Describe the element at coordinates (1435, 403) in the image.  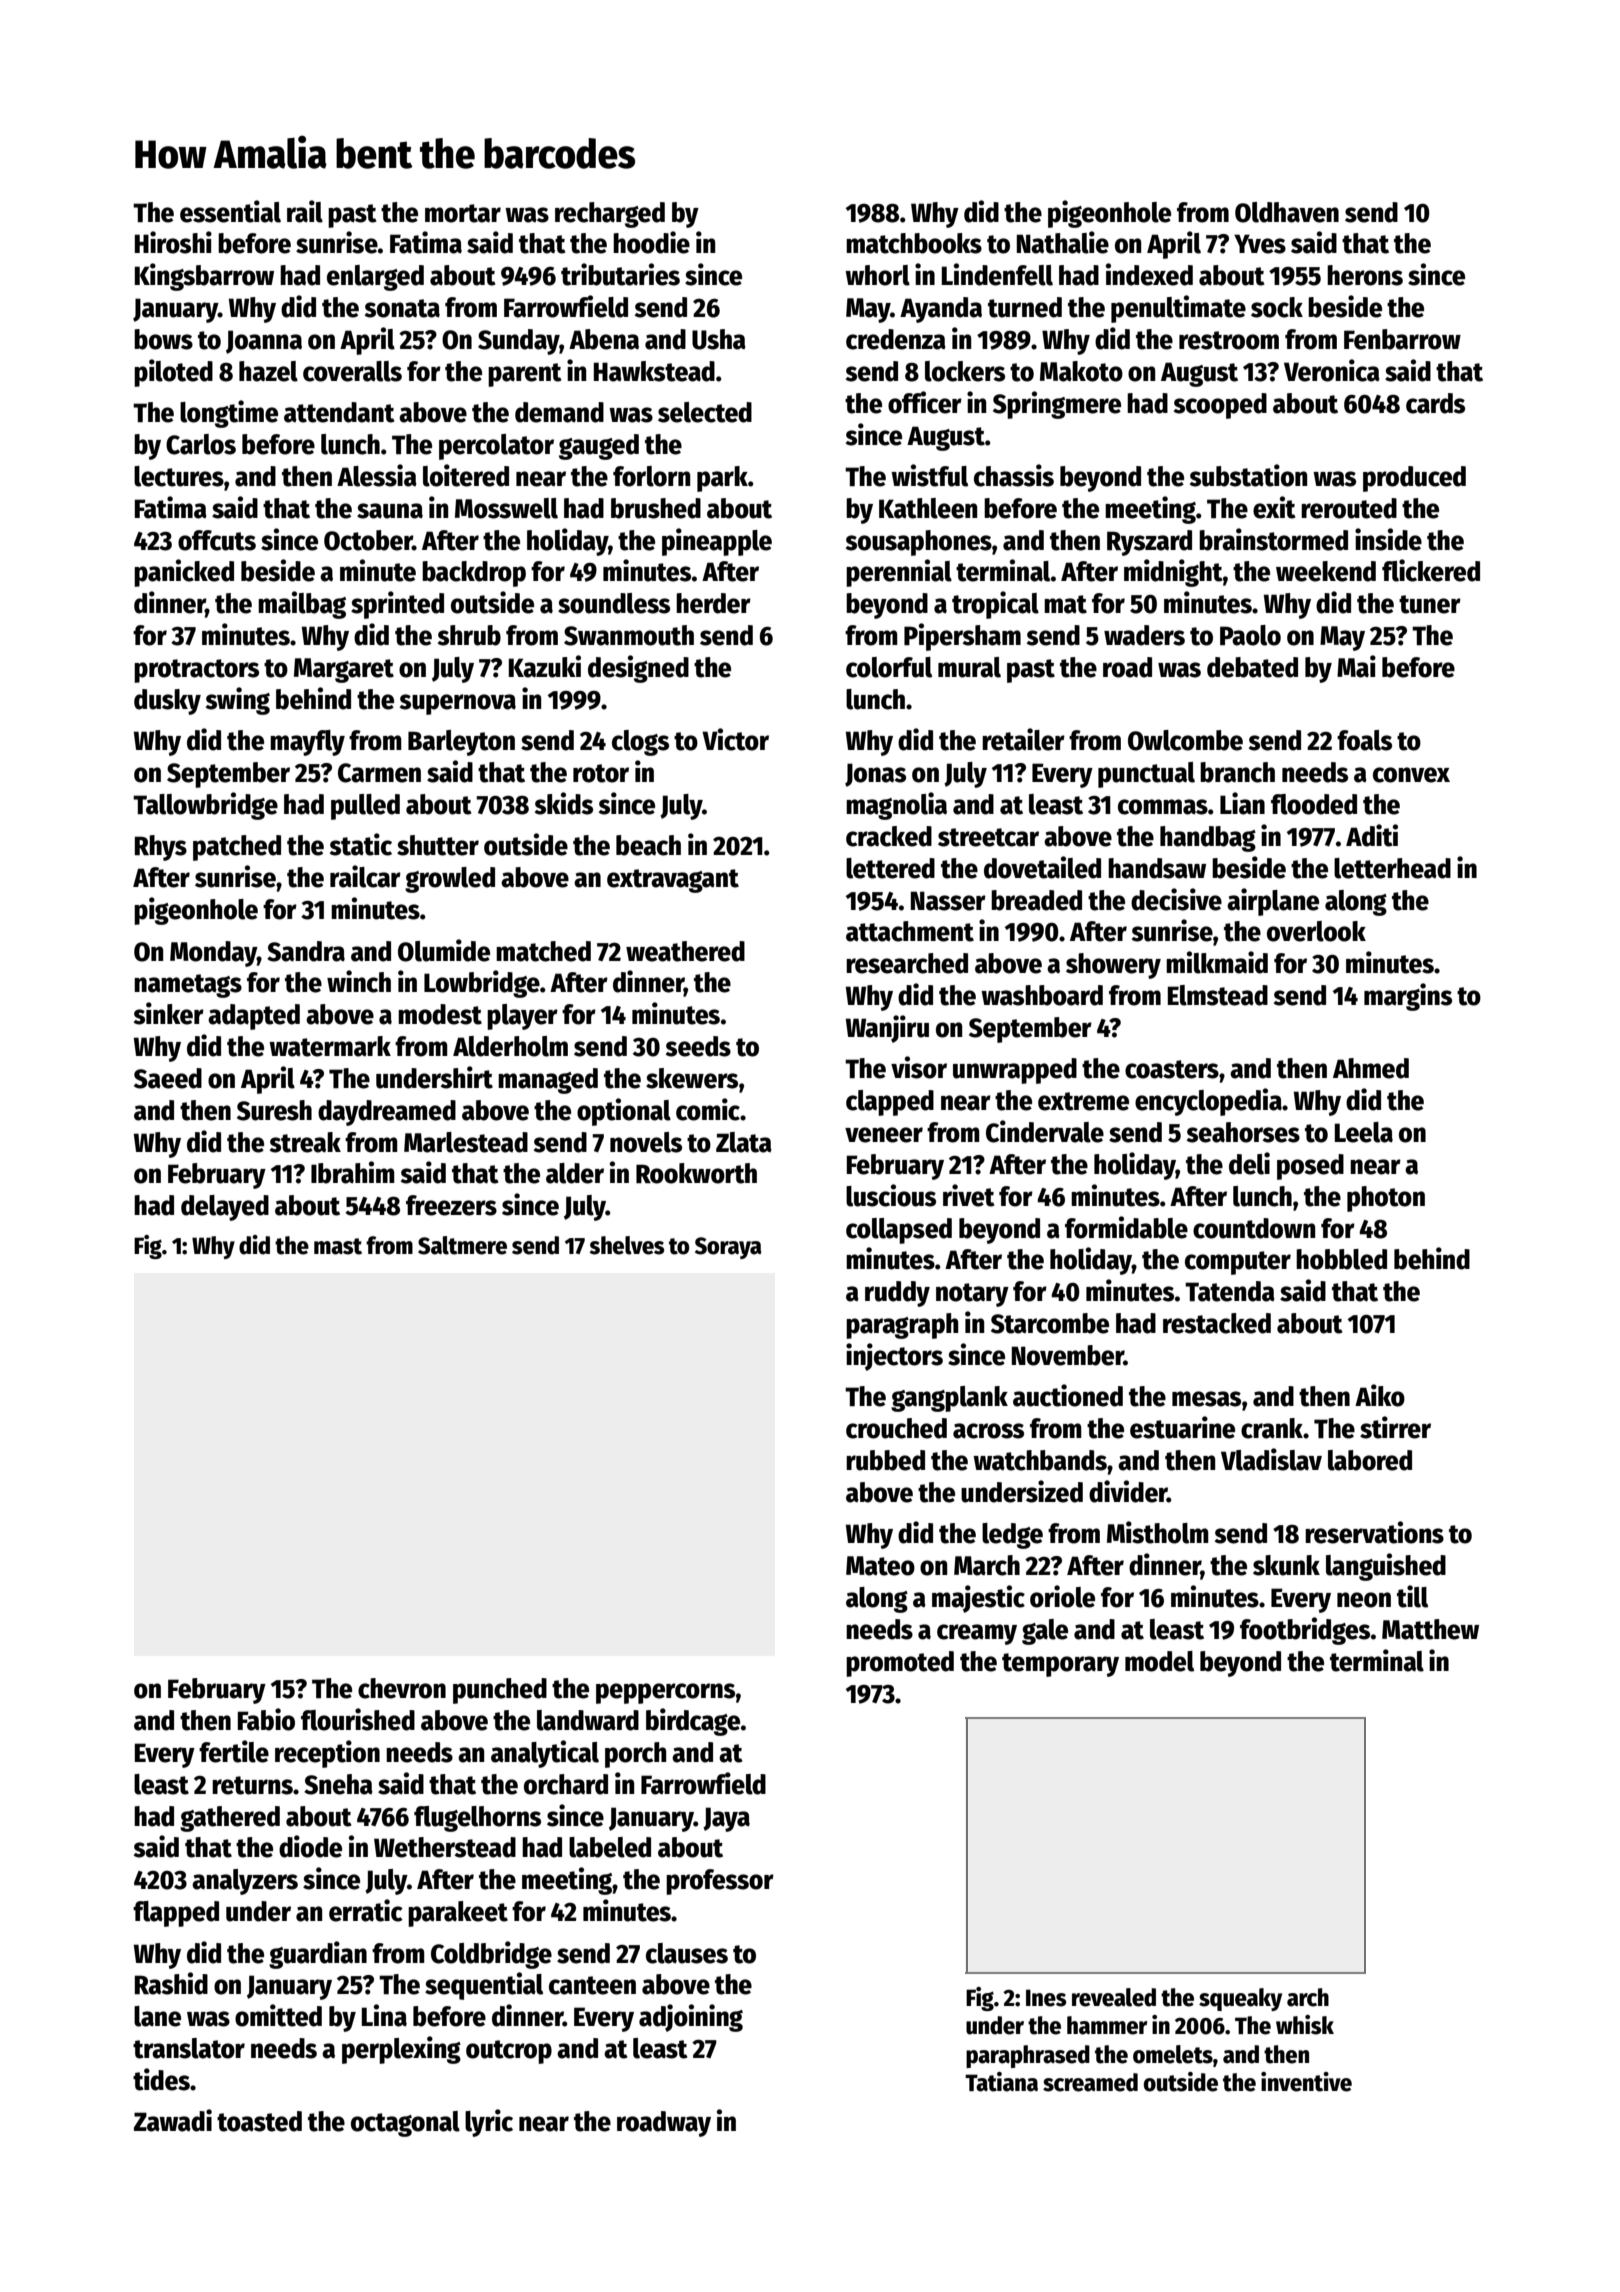
I see `cards` at that location.
